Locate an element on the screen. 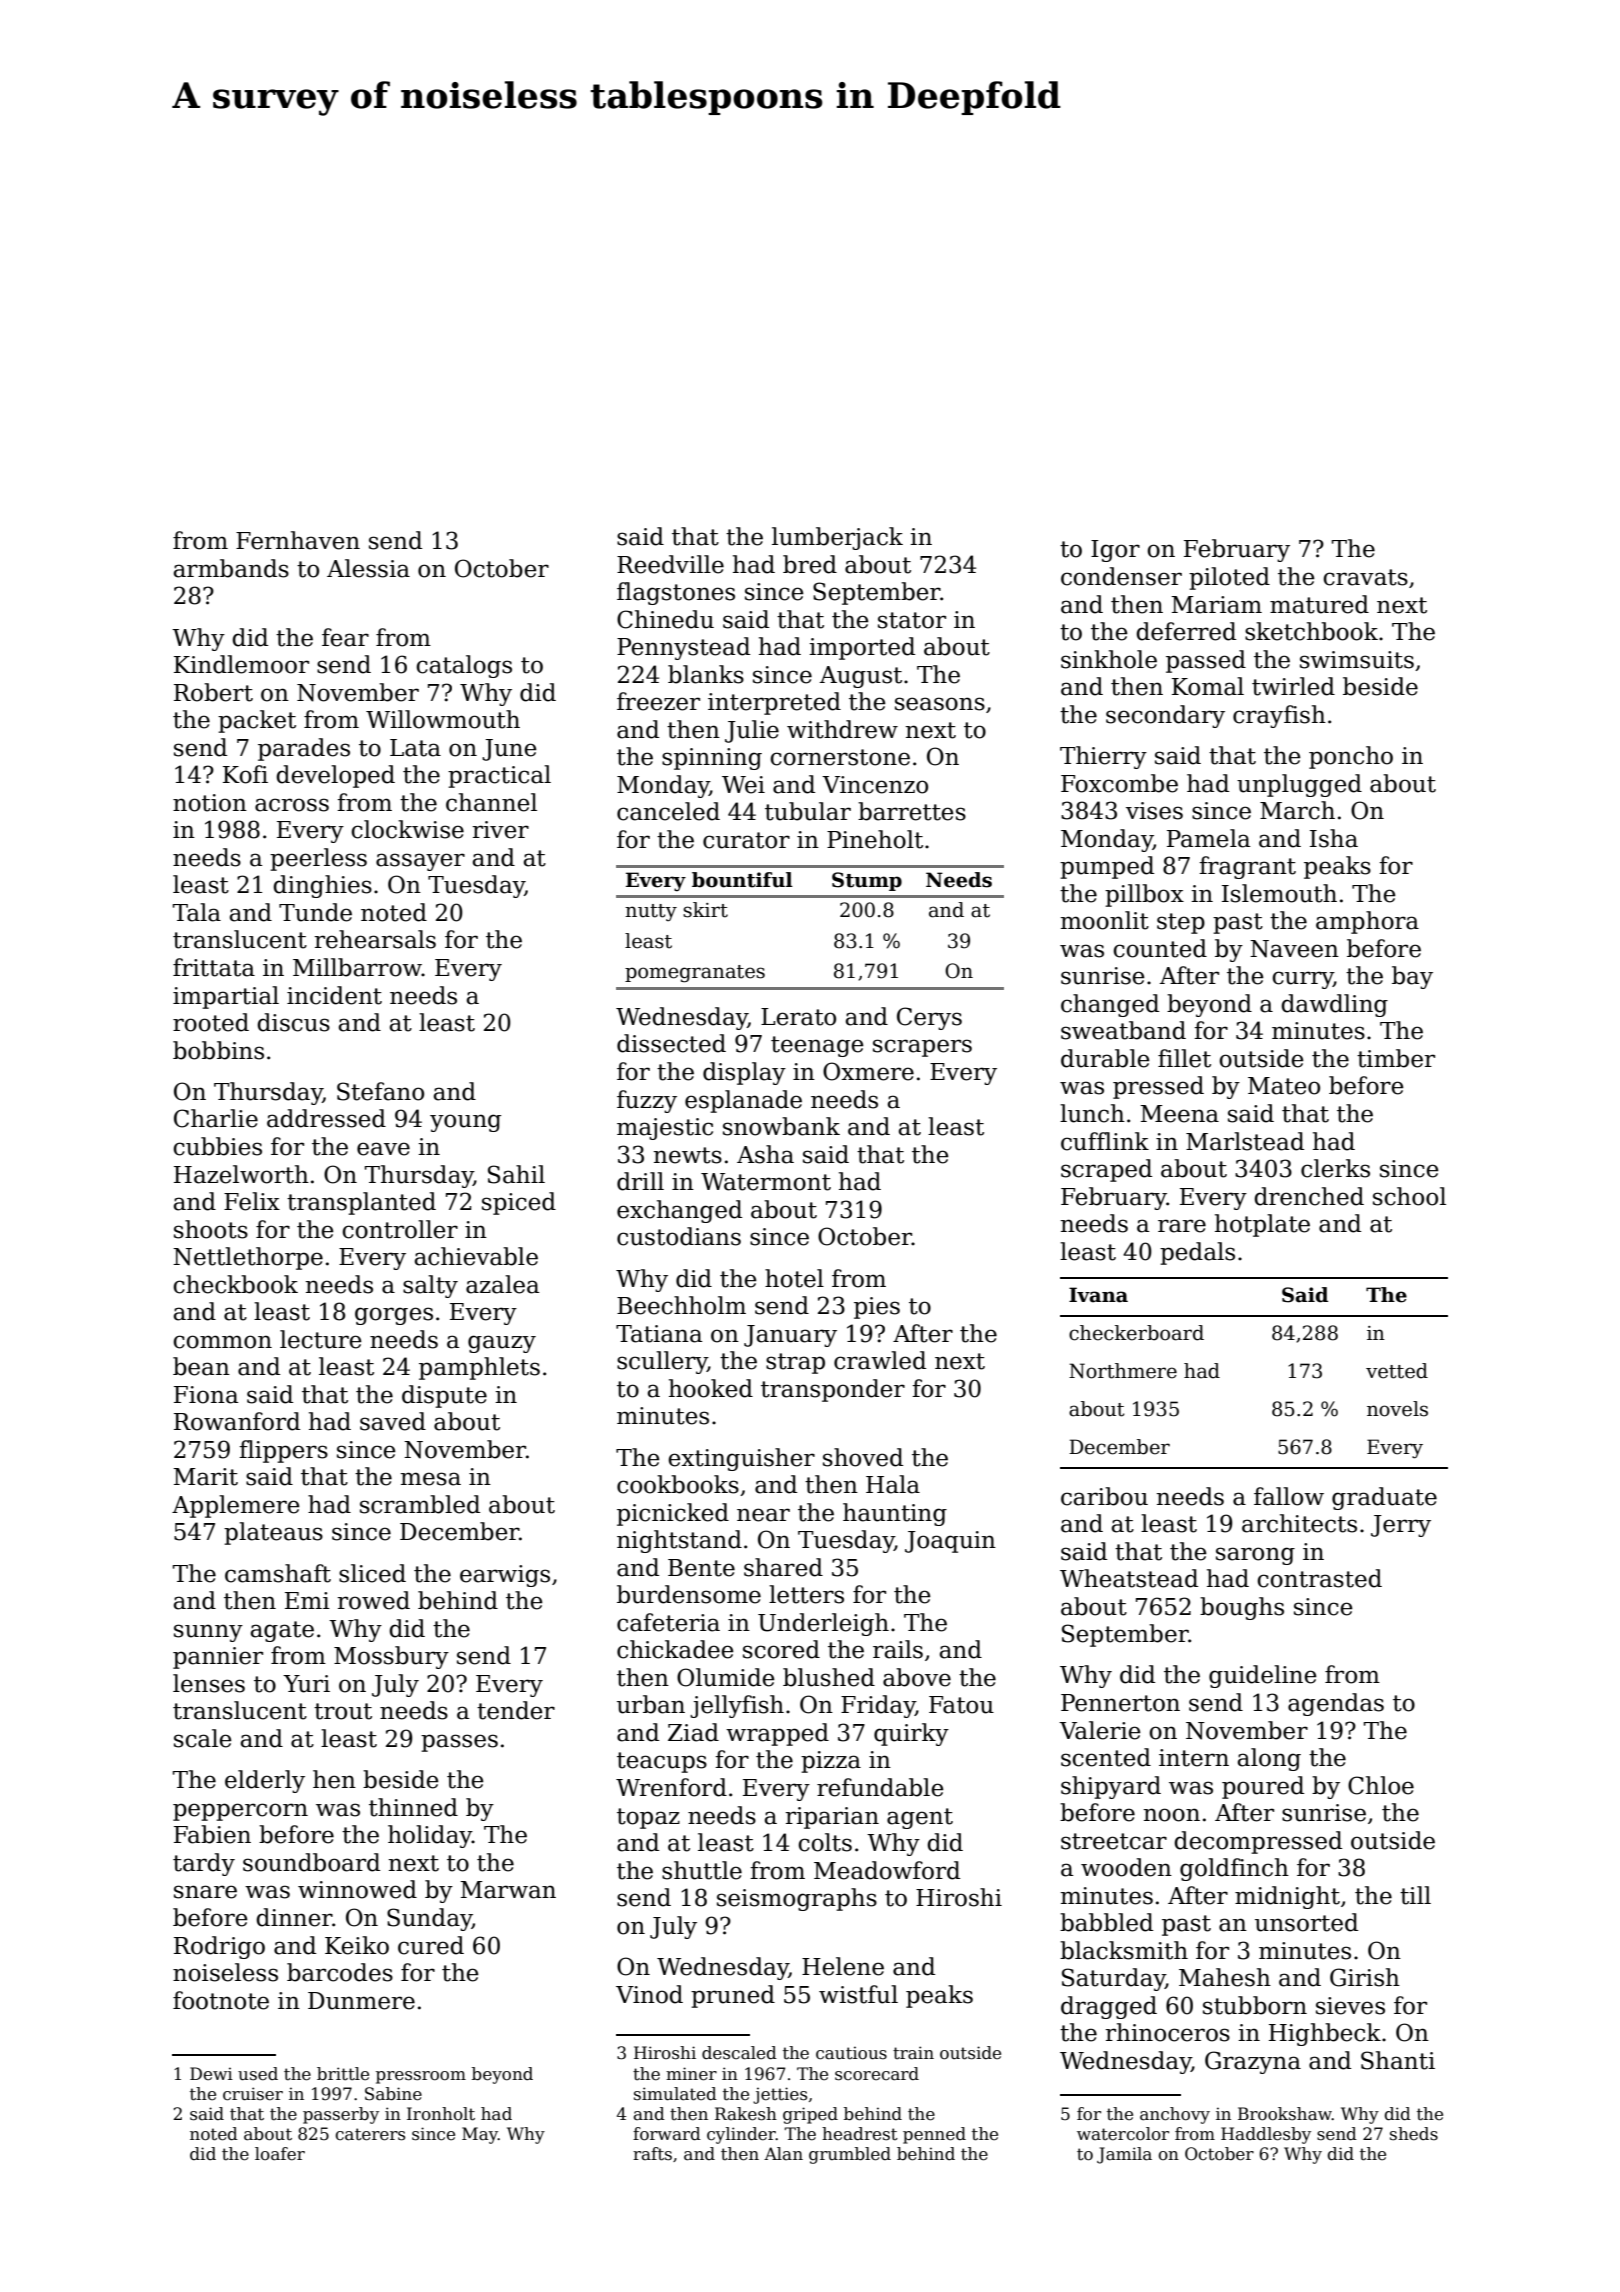 The width and height of the screenshot is (1620, 2292). haunting is located at coordinates (895, 1514).
